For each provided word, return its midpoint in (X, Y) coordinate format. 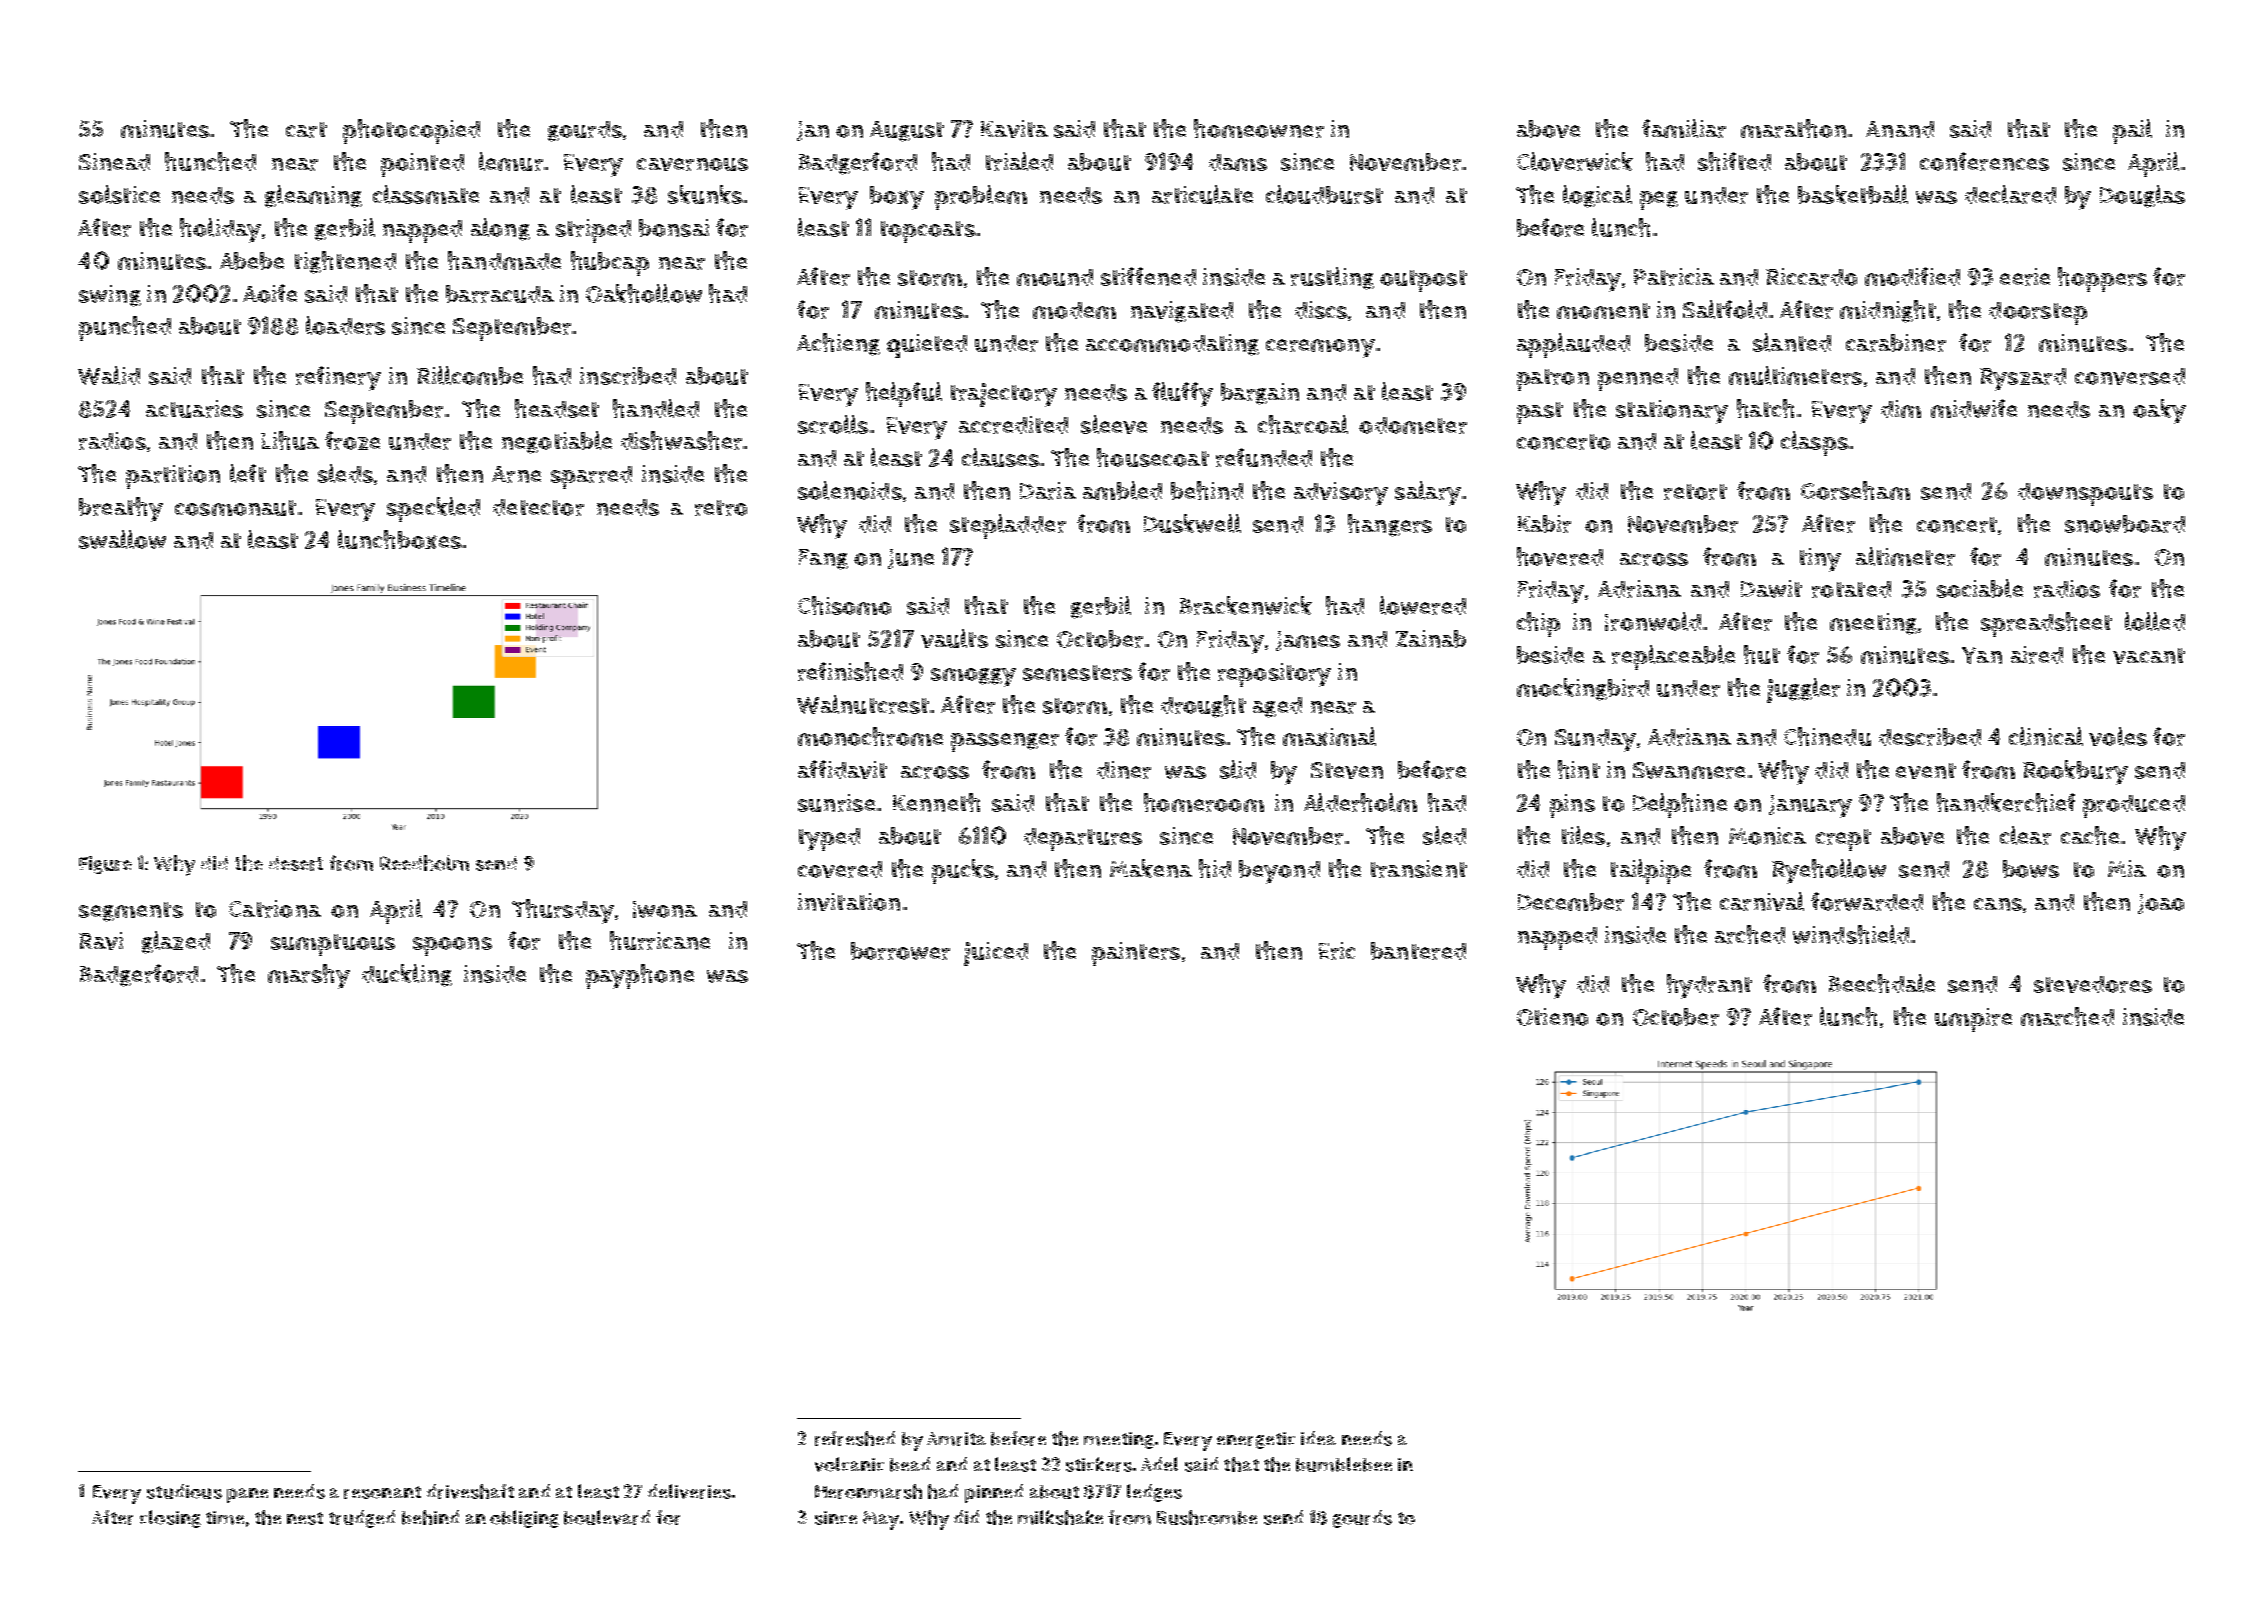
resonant (382, 1492)
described (1930, 737)
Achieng (838, 344)
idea (1318, 1438)
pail (2132, 131)
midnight (1888, 311)
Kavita (1014, 129)
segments (131, 912)
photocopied (411, 131)
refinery (338, 378)
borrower (900, 951)
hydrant (1709, 986)
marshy (309, 976)
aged (1277, 707)
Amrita (956, 1439)
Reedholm (424, 863)
